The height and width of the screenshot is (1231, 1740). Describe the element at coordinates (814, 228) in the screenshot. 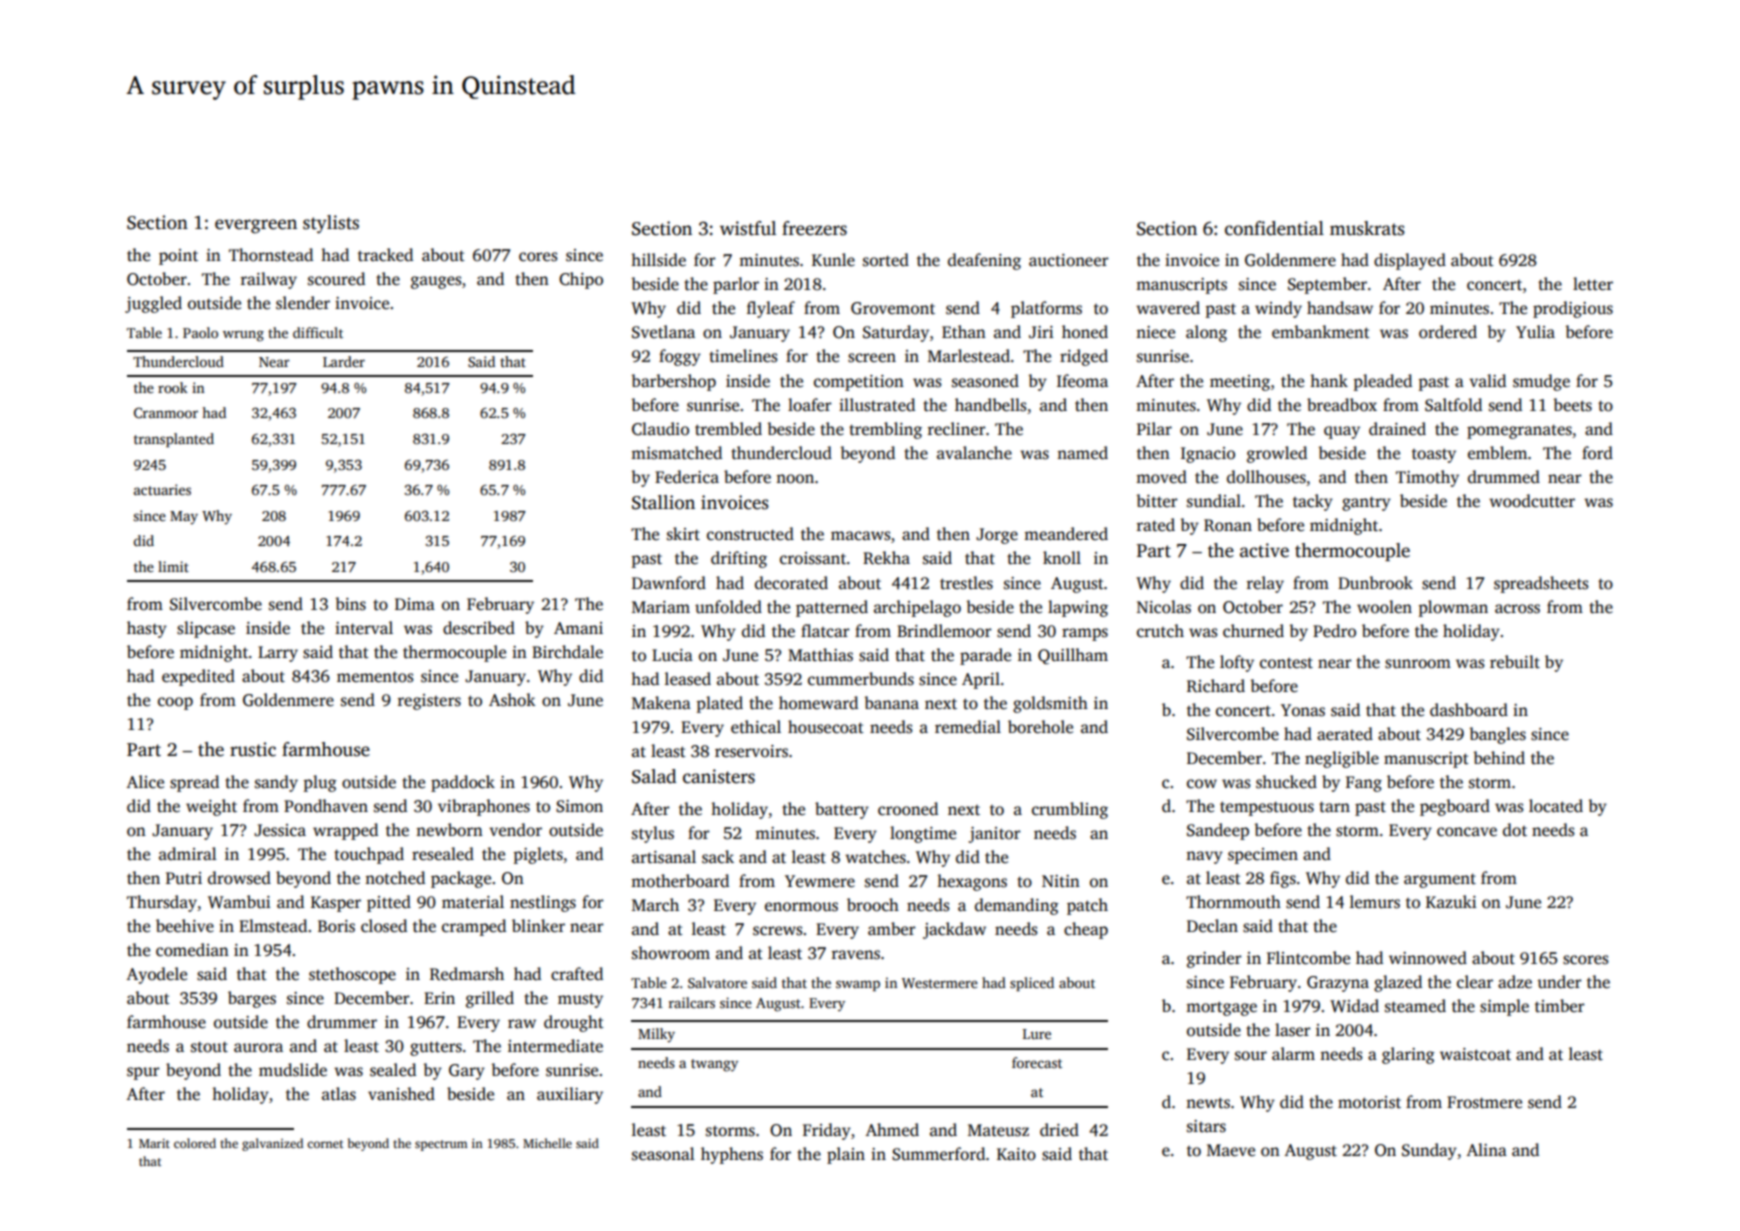

I see `freezers` at that location.
